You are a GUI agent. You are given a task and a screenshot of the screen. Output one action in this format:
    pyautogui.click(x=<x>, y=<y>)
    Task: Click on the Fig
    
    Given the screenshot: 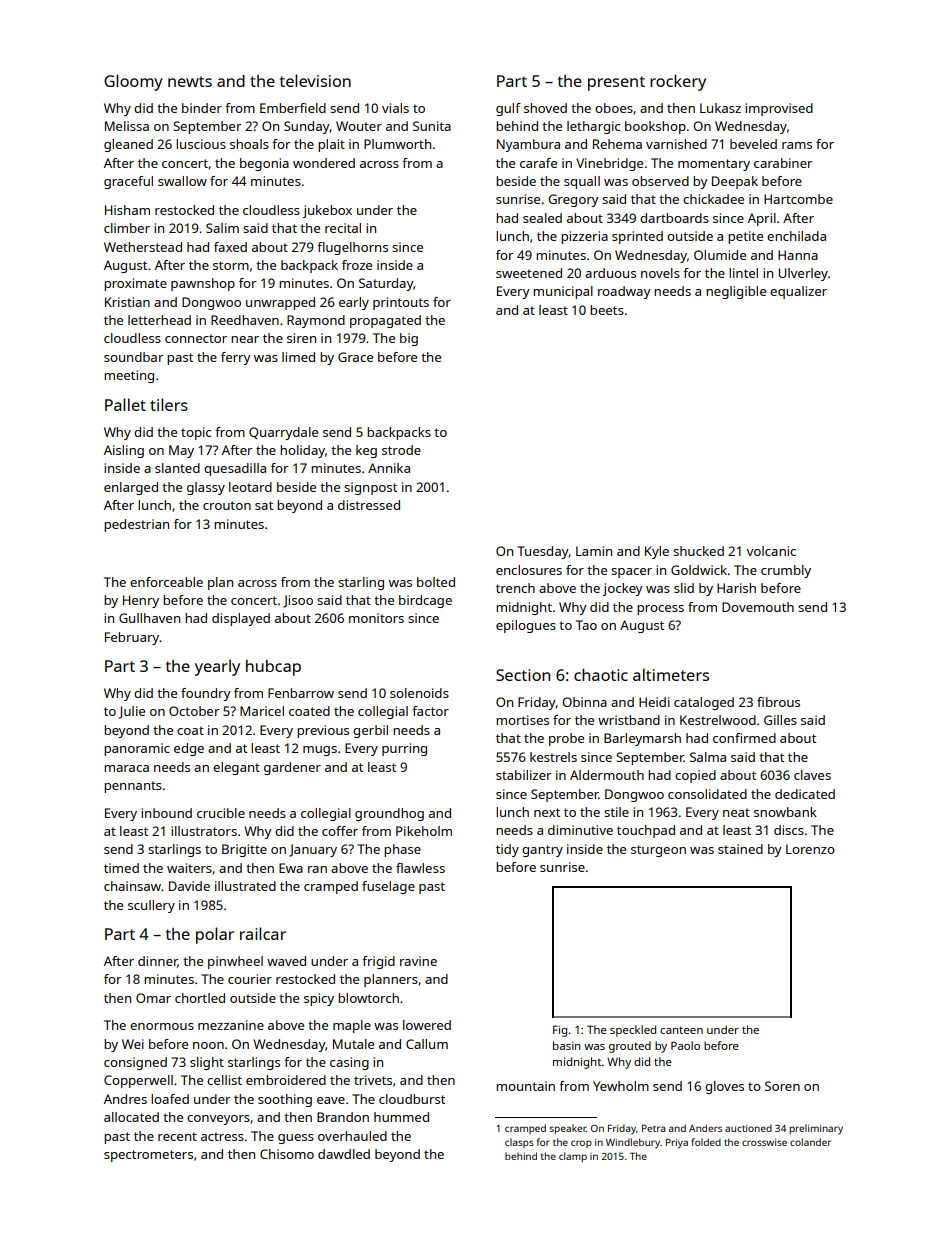 What is the action you would take?
    pyautogui.click(x=560, y=1031)
